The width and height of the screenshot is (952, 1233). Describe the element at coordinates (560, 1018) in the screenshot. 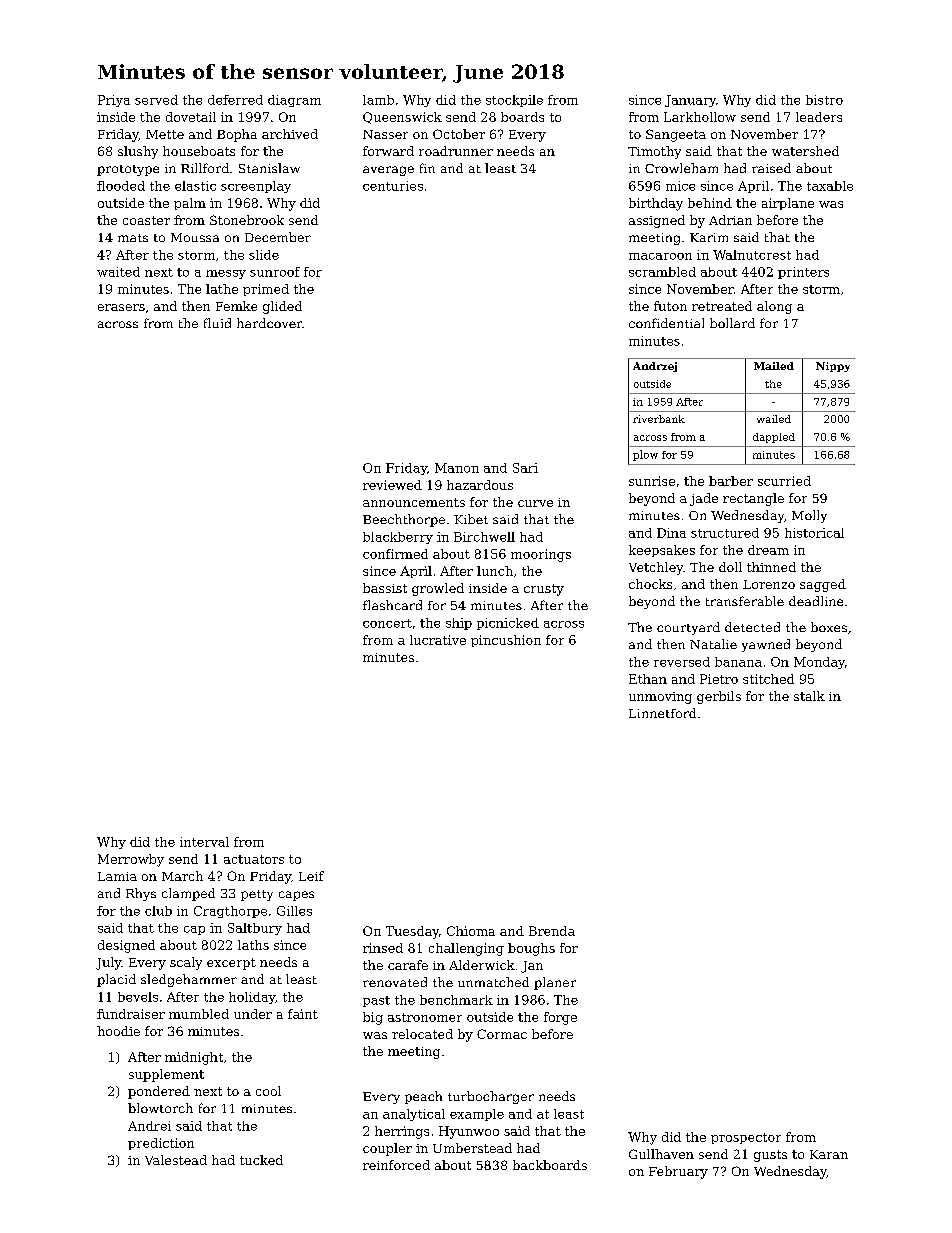

I see `forge` at that location.
